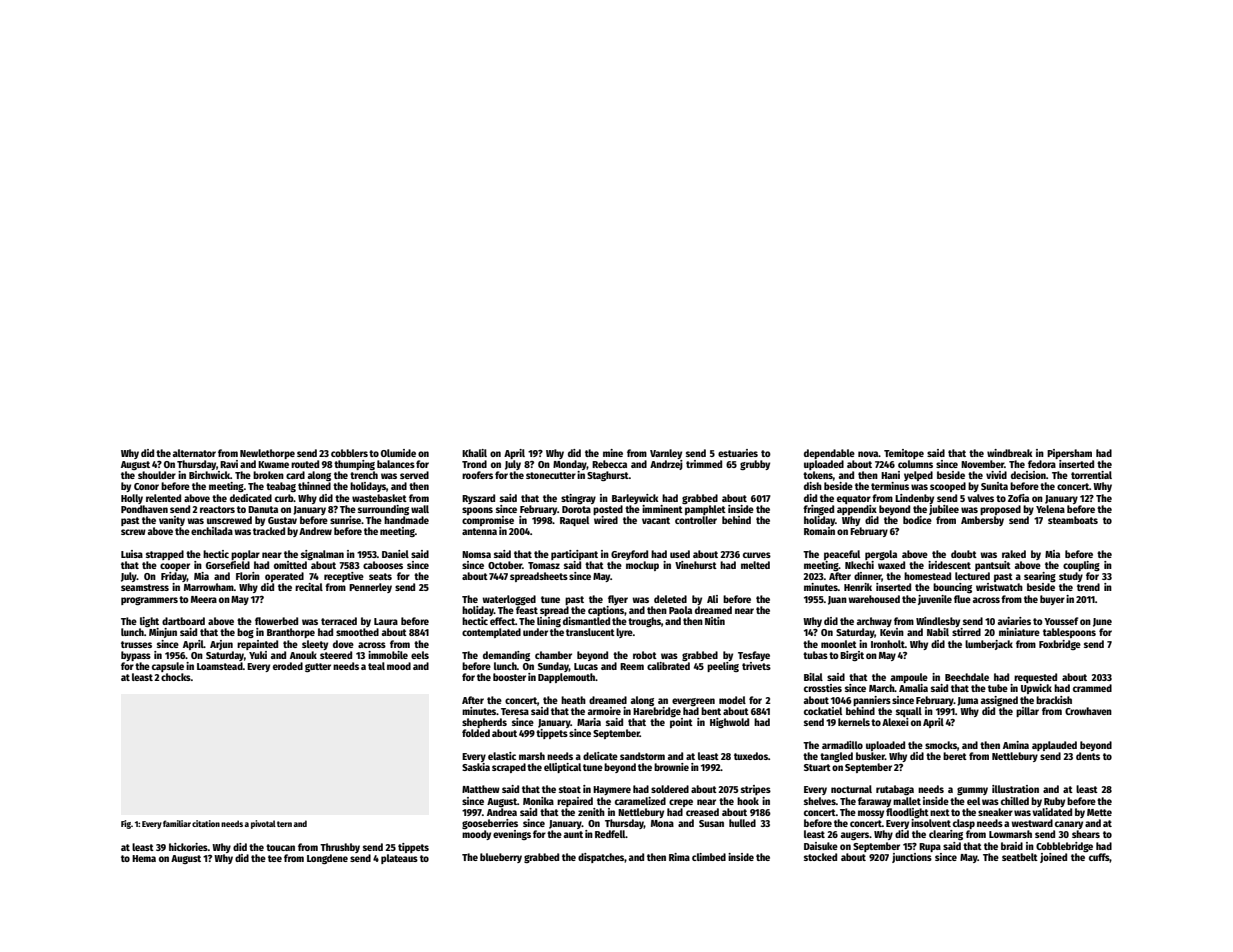 Image resolution: width=1233 pixels, height=952 pixels. I want to click on elastic, so click(502, 756).
